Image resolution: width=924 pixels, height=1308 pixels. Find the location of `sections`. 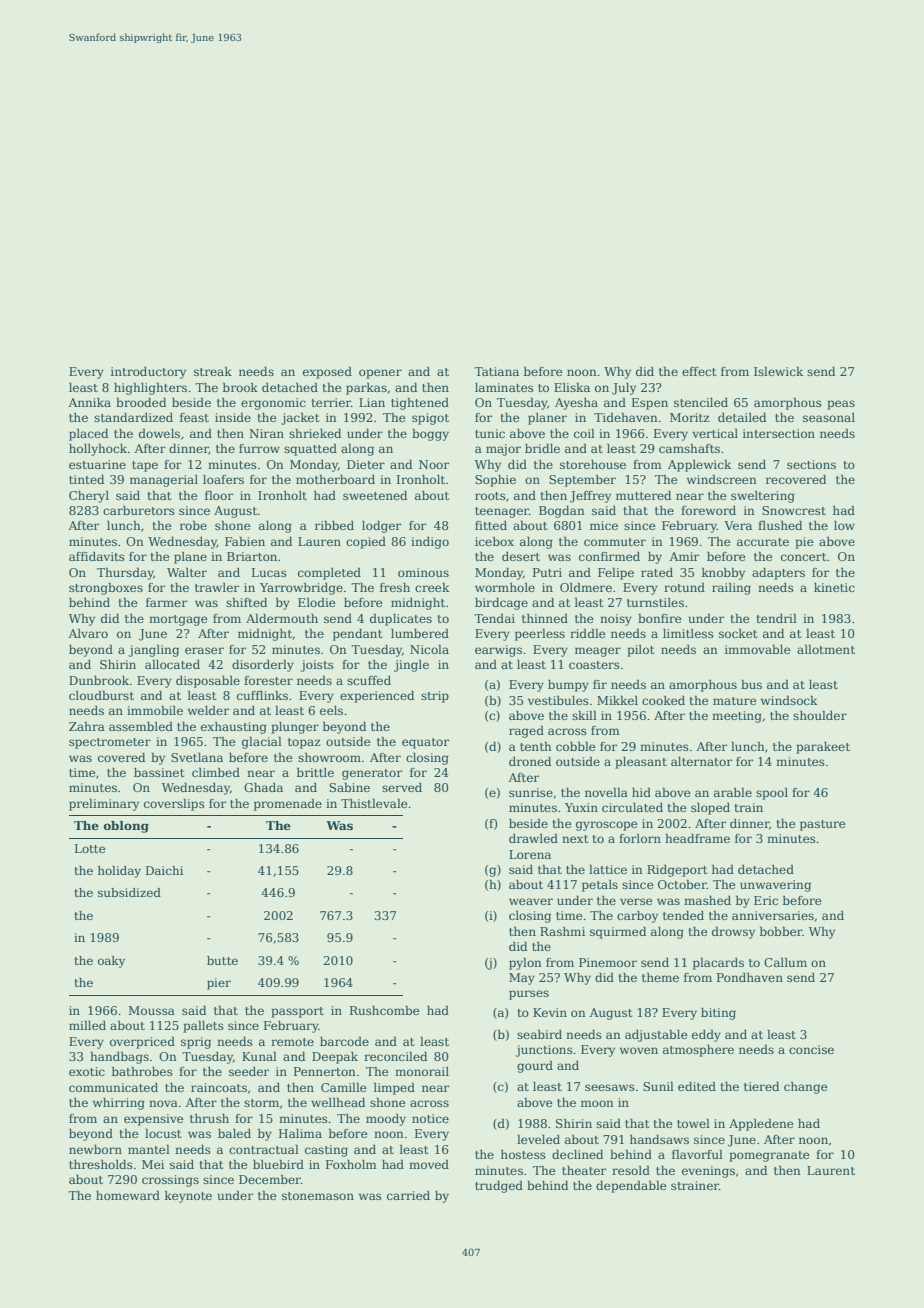

sections is located at coordinates (811, 464).
